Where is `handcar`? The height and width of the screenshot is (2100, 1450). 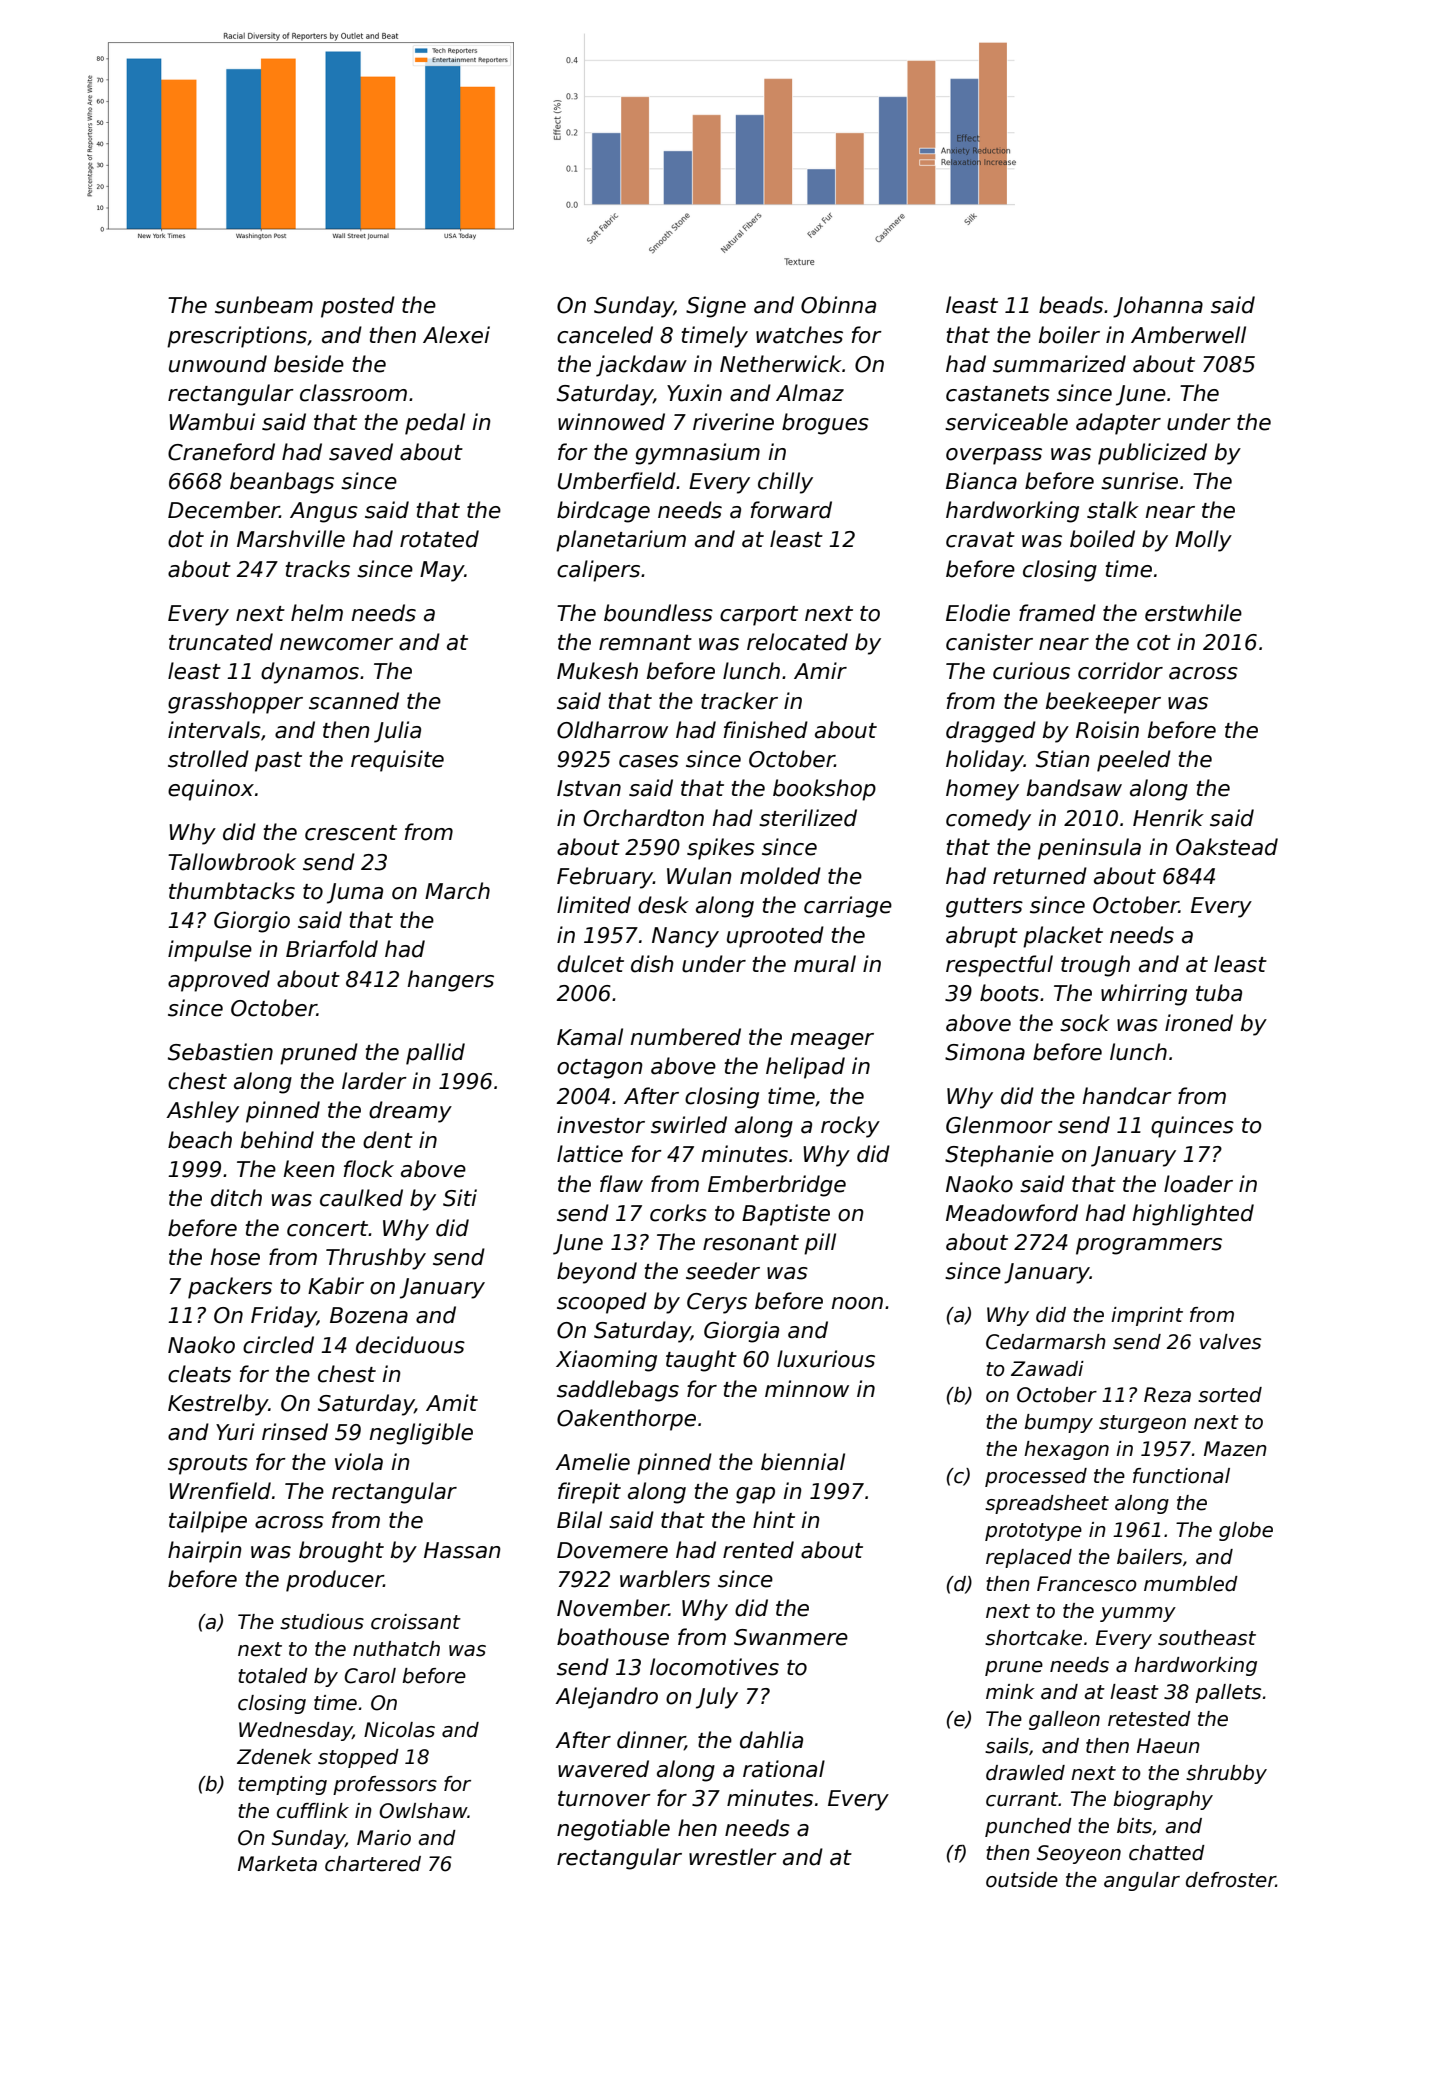 handcar is located at coordinates (1127, 1096).
